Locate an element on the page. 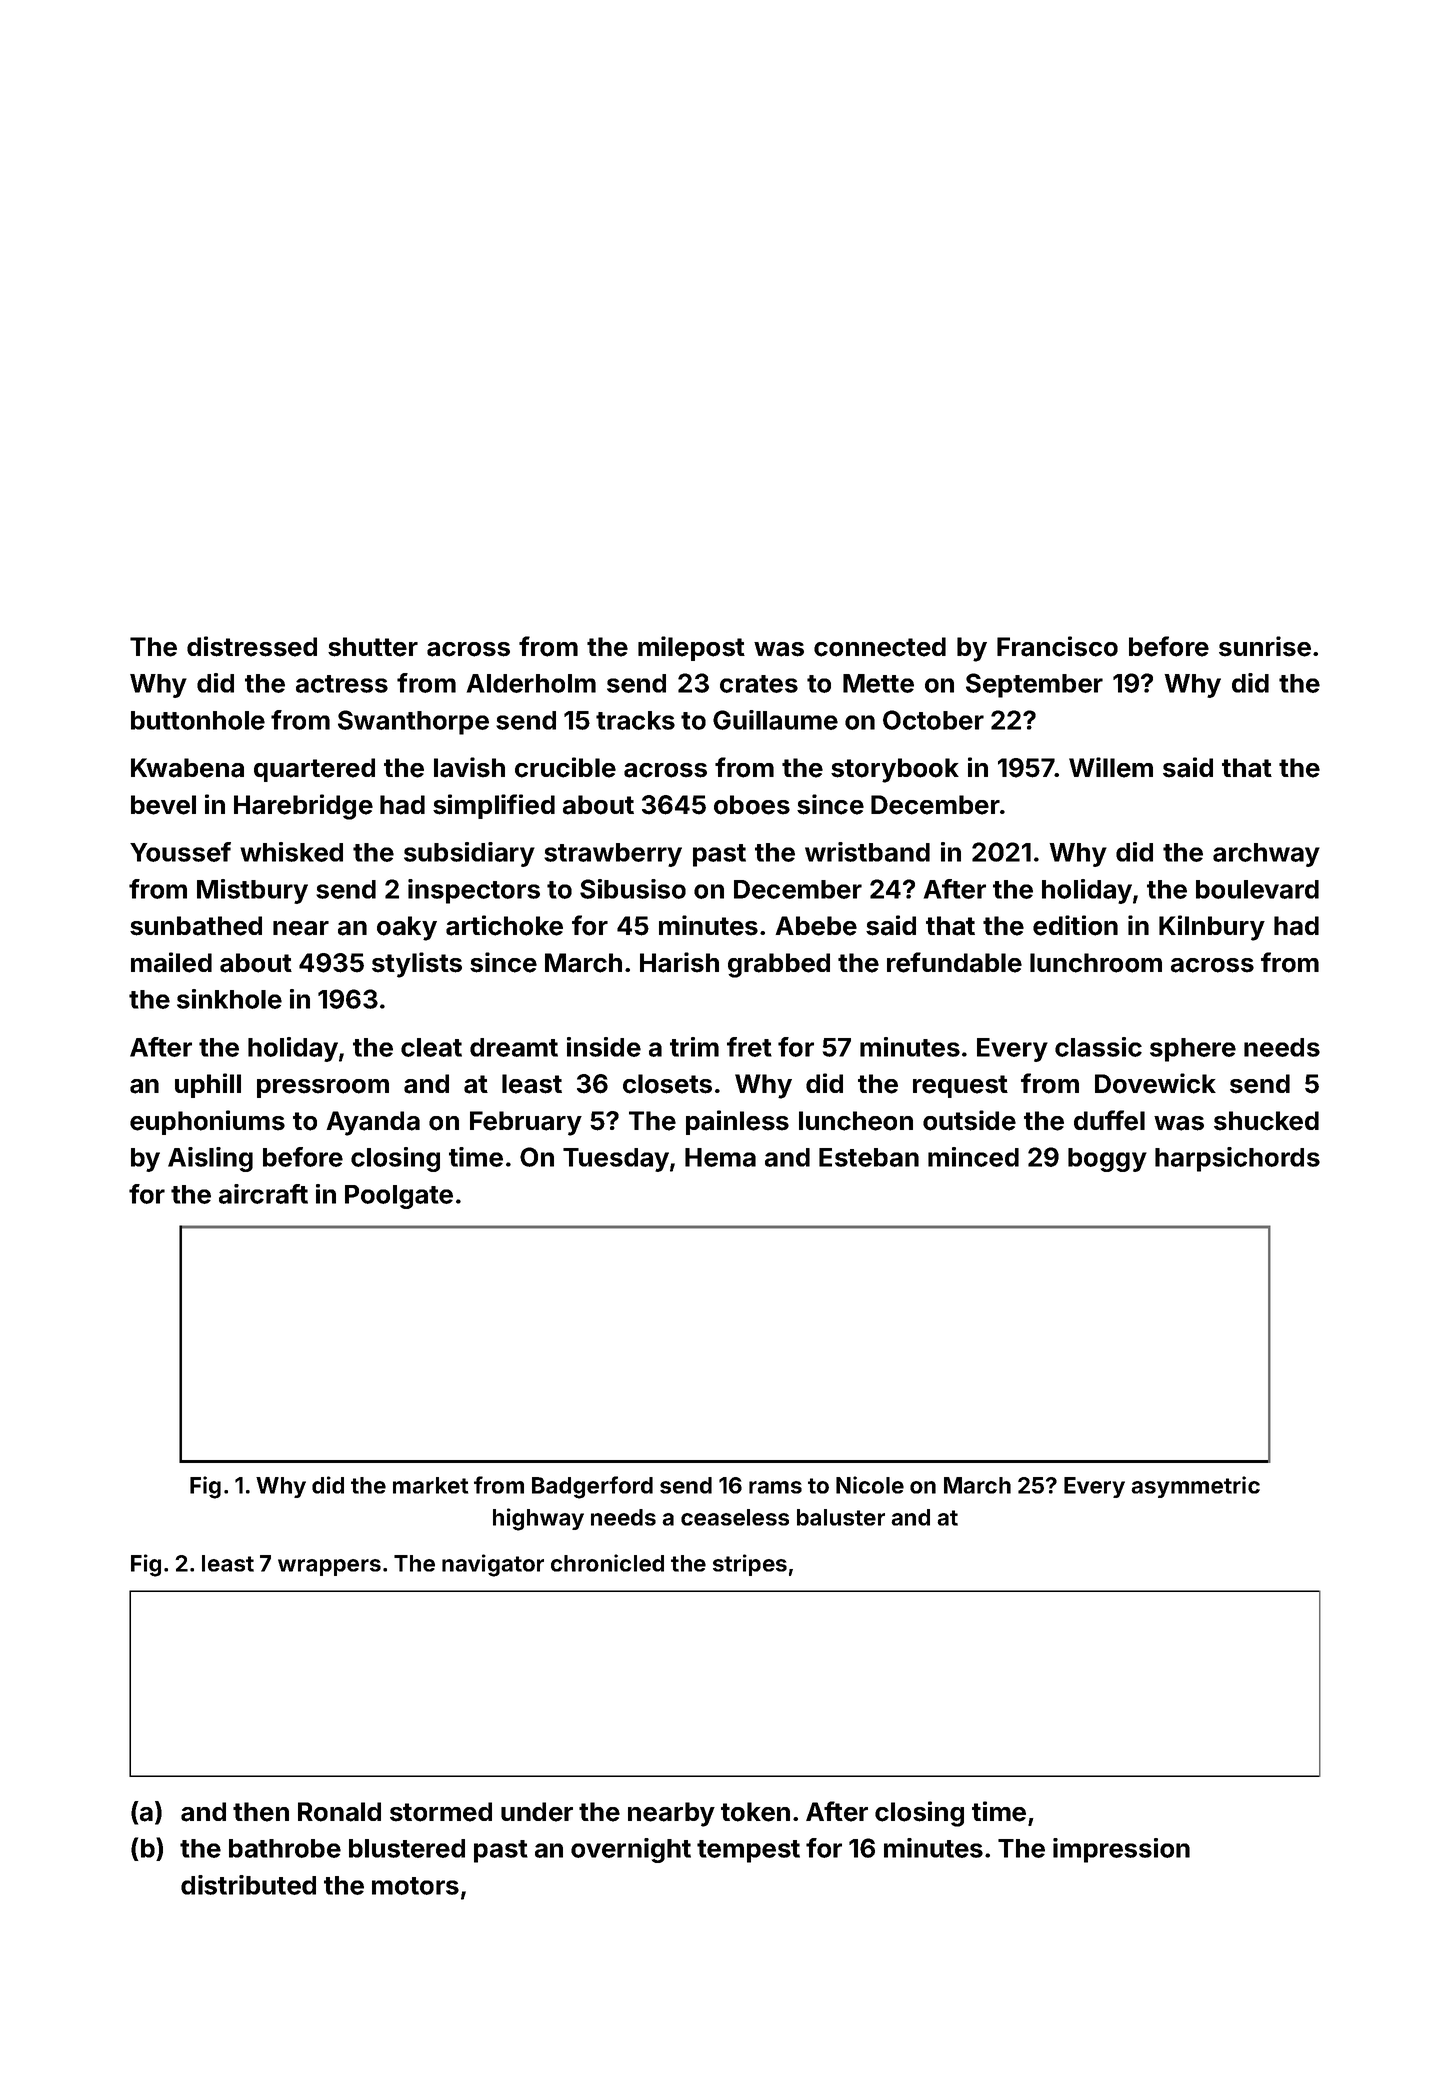 Image resolution: width=1450 pixels, height=2100 pixels. Poolgate is located at coordinates (399, 1197).
